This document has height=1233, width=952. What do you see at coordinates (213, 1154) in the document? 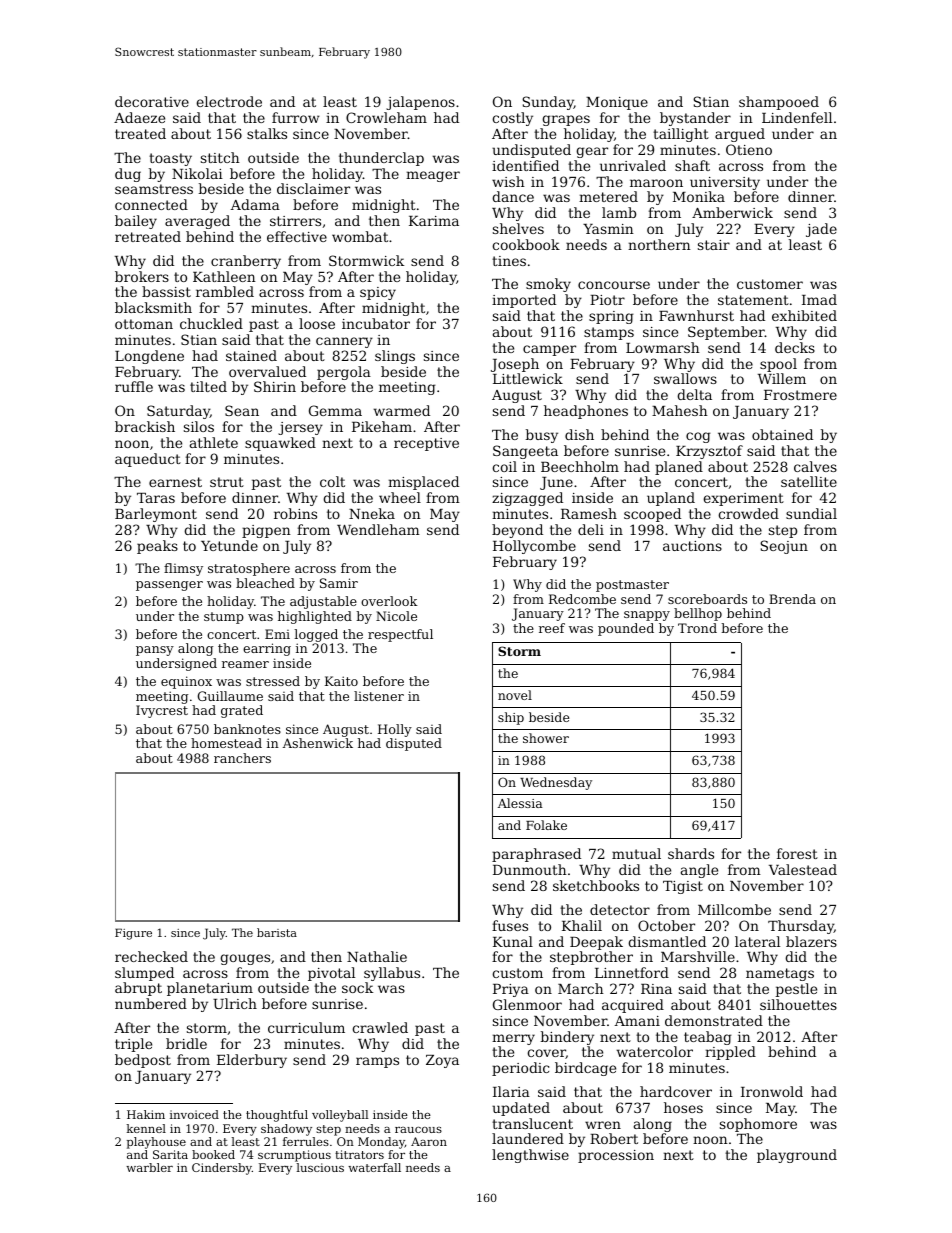
I see `booked` at bounding box center [213, 1154].
